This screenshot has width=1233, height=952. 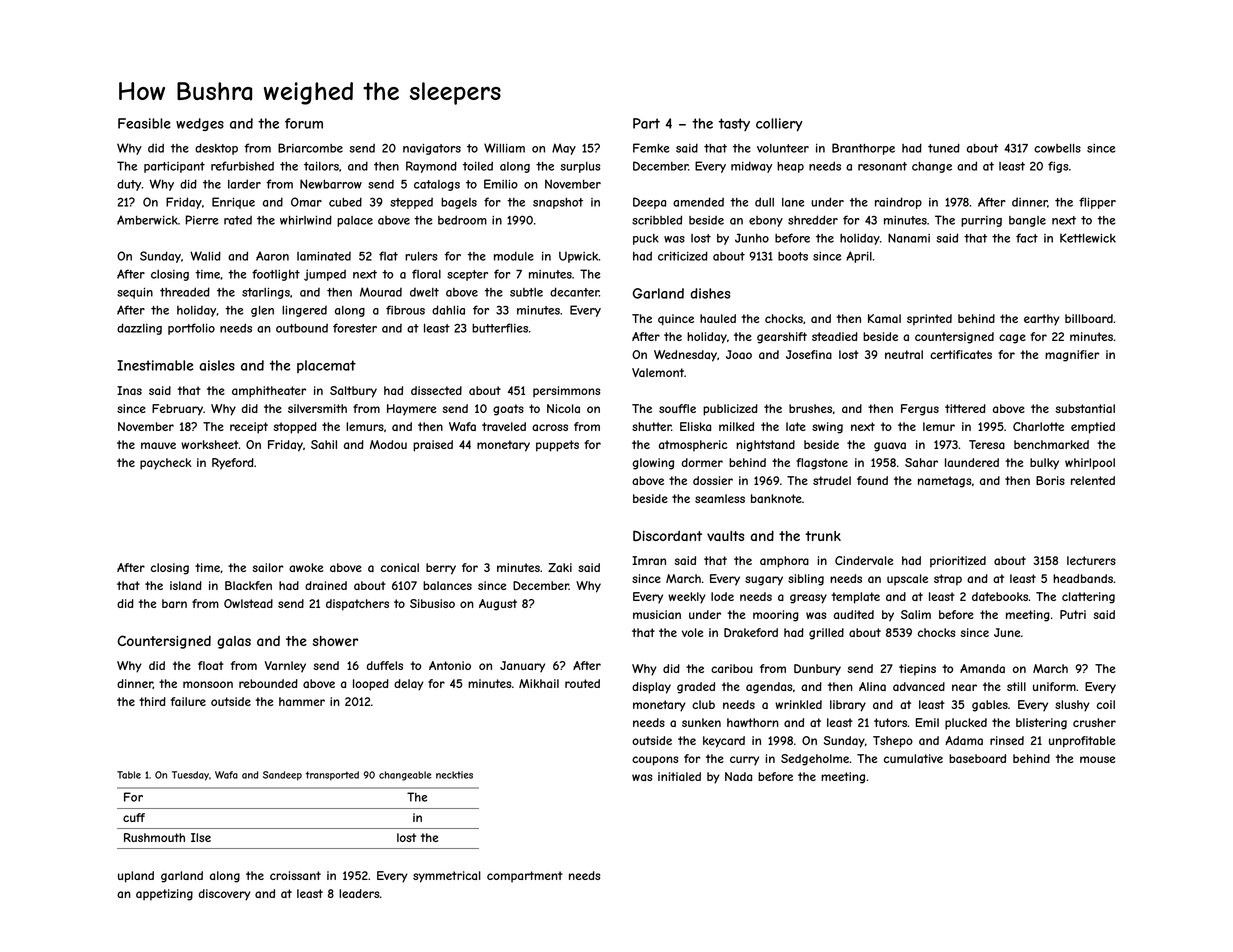 I want to click on Tuesday, so click(x=190, y=776).
